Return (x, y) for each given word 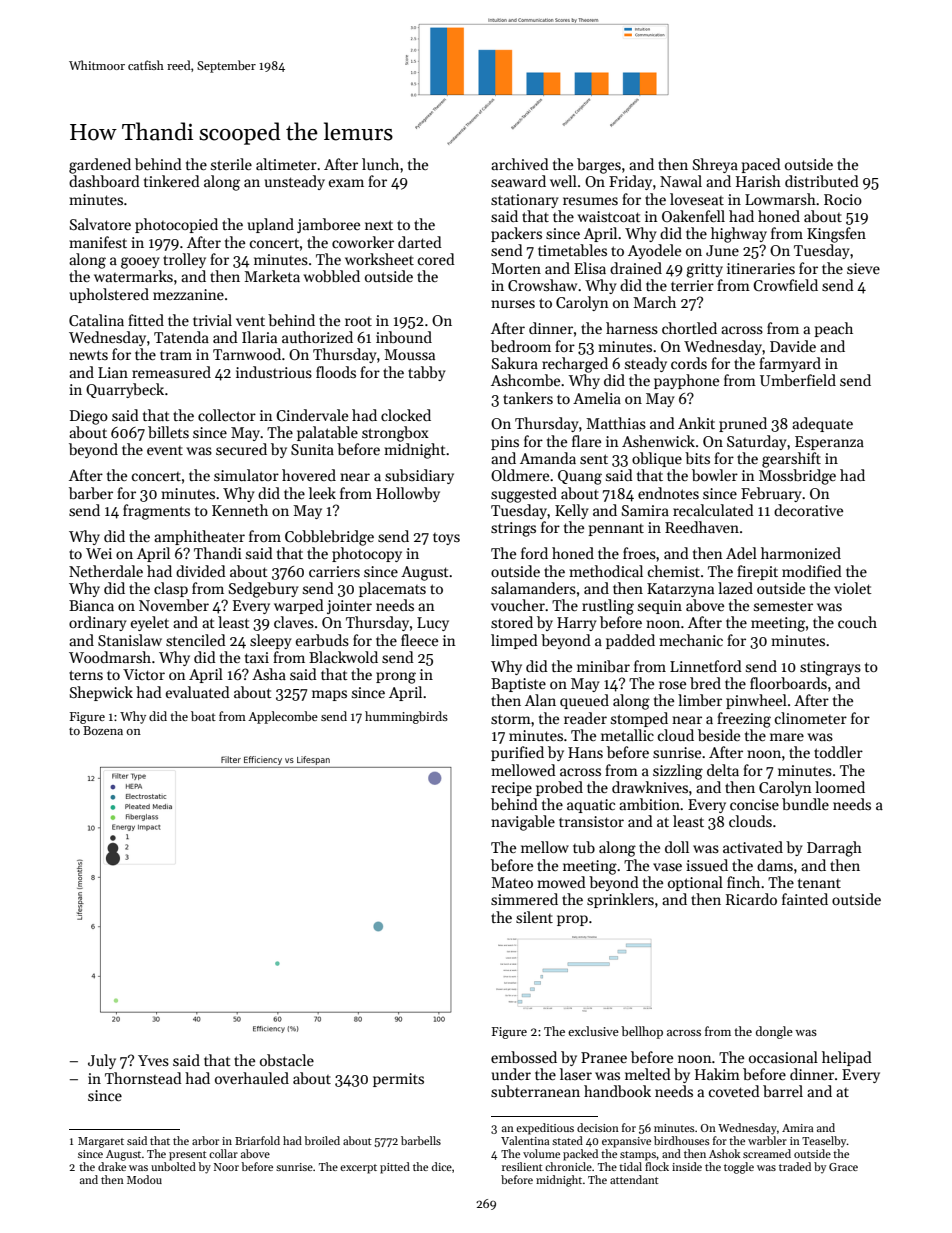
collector (227, 415)
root (358, 321)
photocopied (176, 225)
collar (223, 1153)
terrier (692, 285)
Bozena (103, 730)
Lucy (433, 624)
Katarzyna (680, 590)
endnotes (668, 493)
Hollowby (408, 494)
